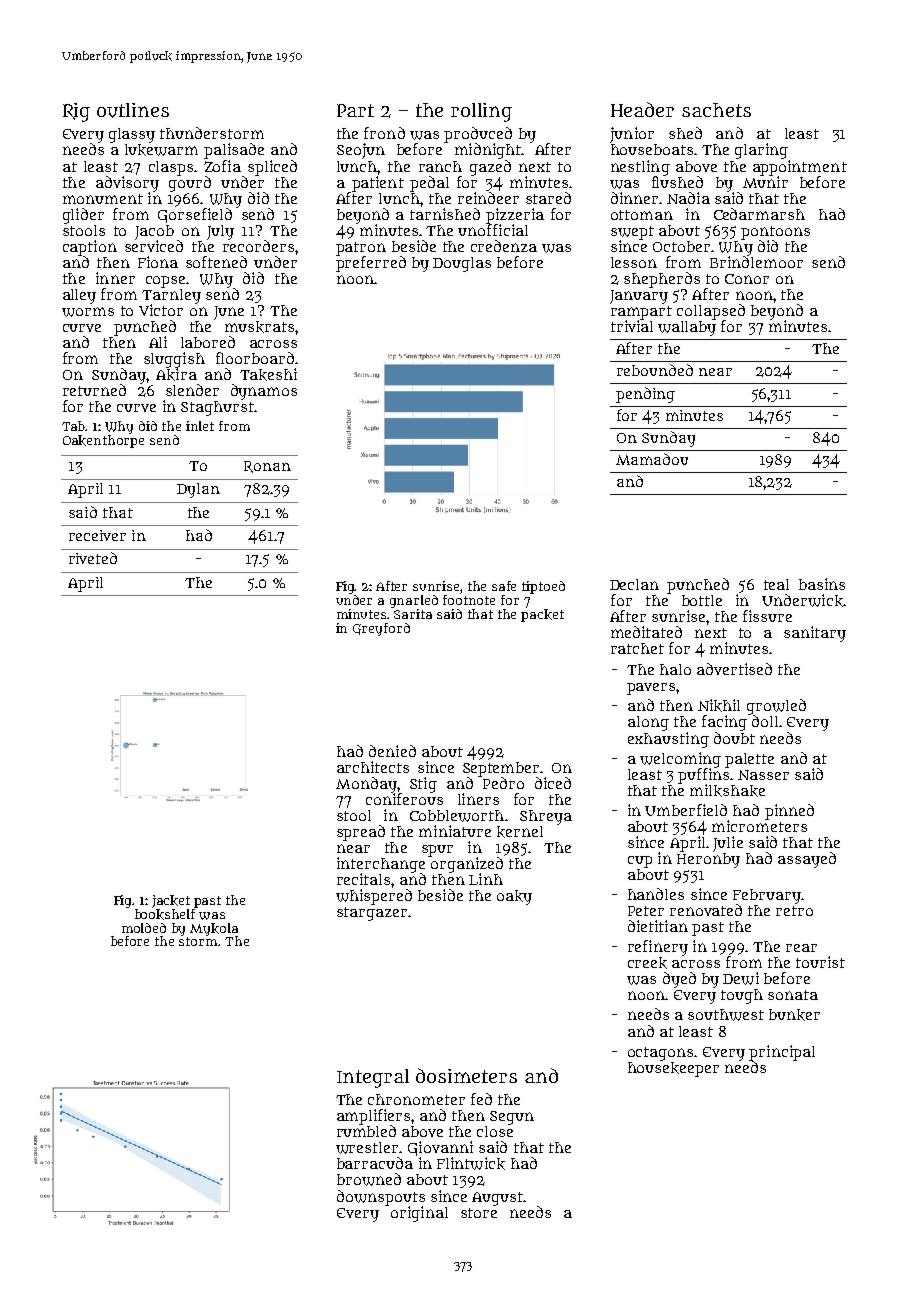 This screenshot has height=1316, width=908. I want to click on Dylan, so click(198, 490).
